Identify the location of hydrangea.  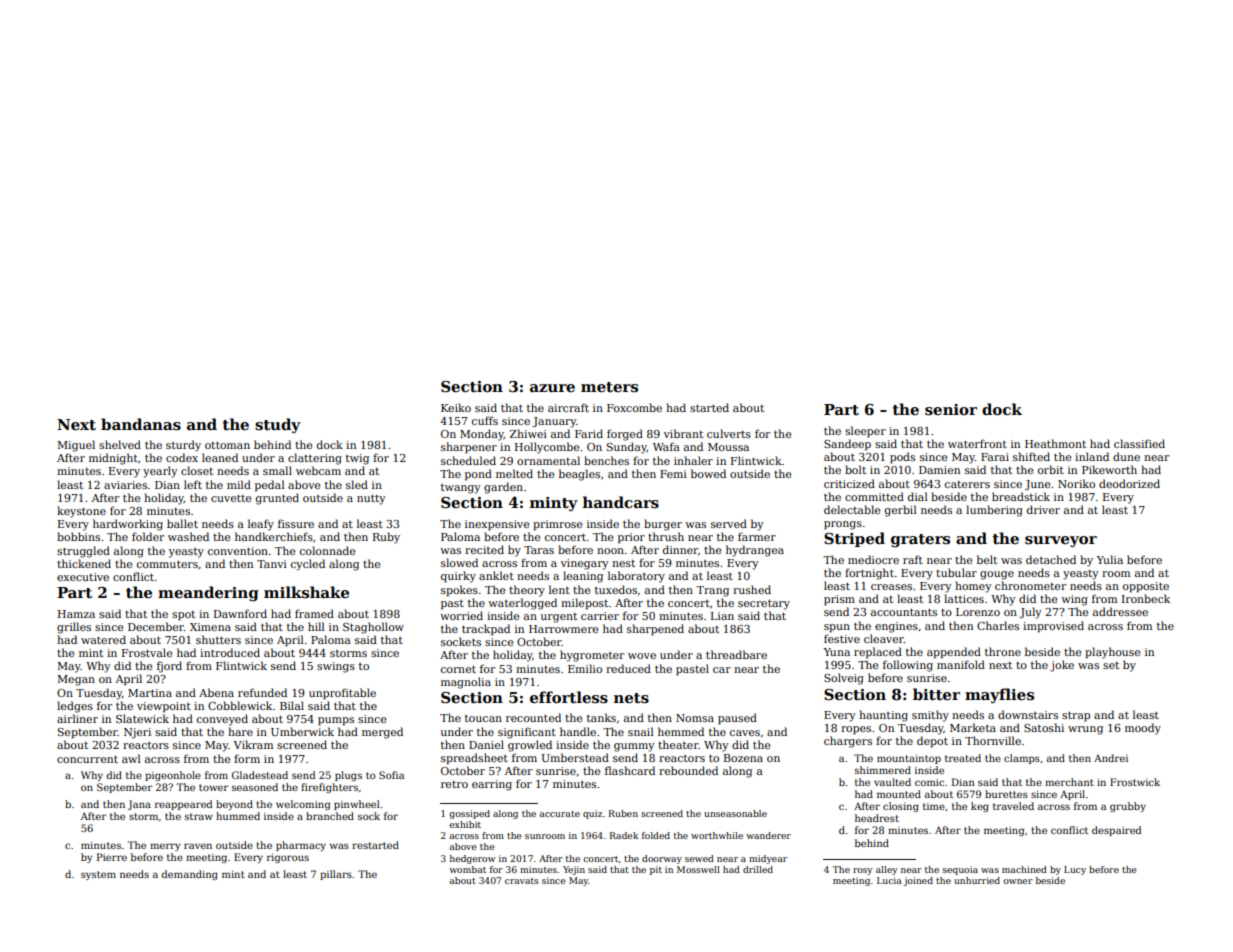
(755, 551).
